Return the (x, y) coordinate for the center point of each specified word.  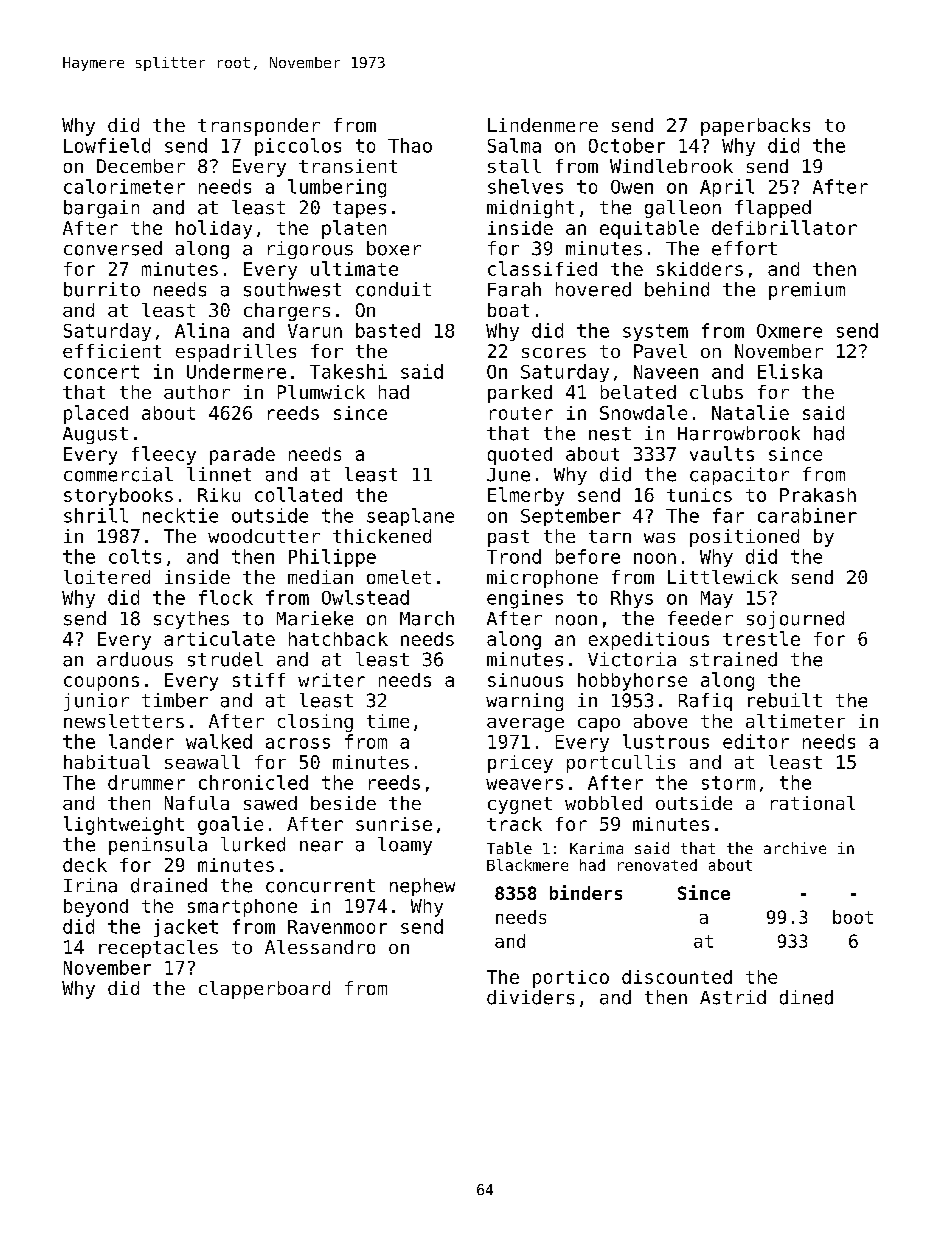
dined (806, 997)
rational (813, 803)
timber (175, 700)
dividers (530, 997)
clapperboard (264, 990)
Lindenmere (543, 125)
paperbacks (755, 127)
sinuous (525, 680)
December (141, 166)
